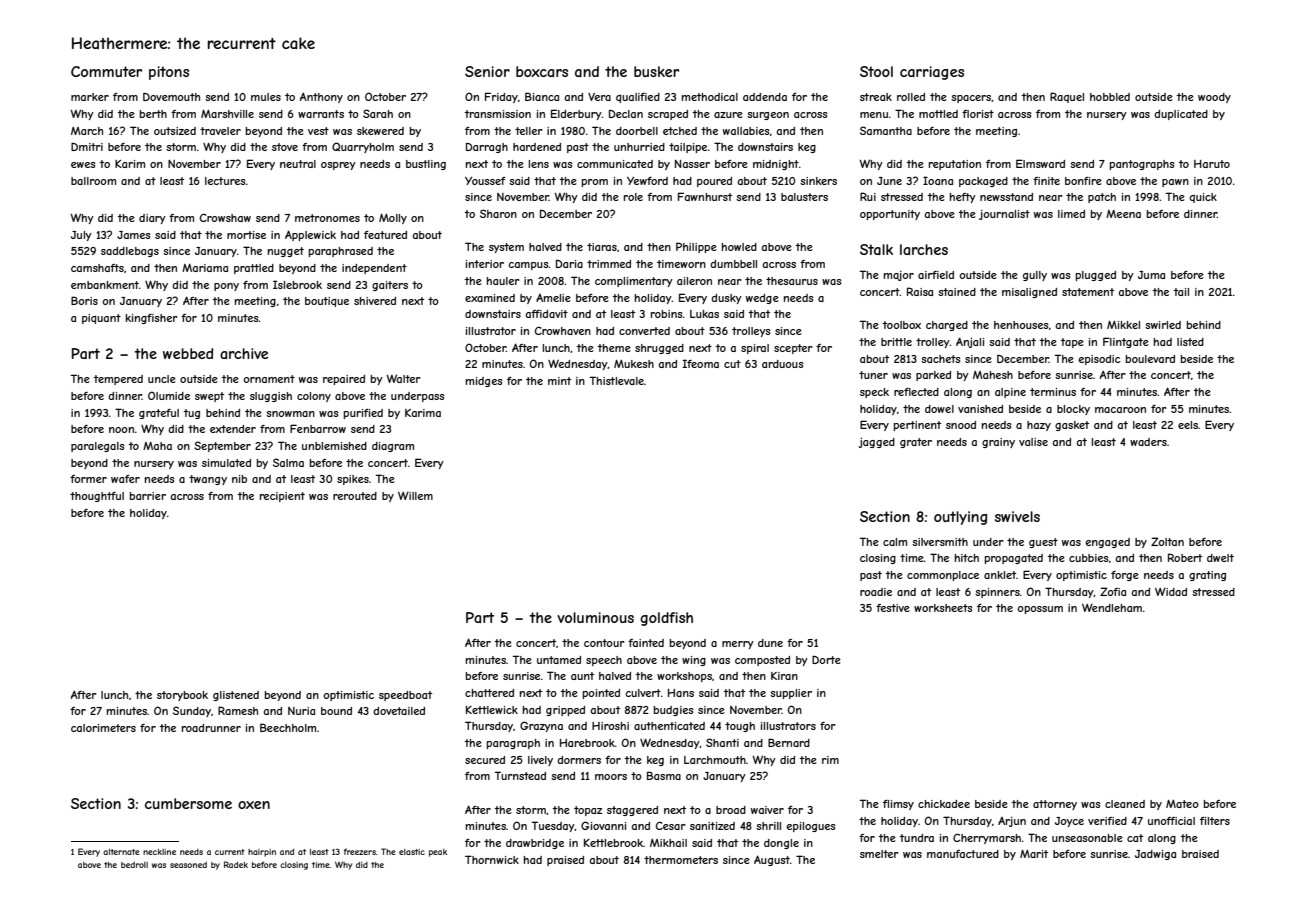 Image resolution: width=1308 pixels, height=924 pixels. I want to click on busker, so click(656, 71).
